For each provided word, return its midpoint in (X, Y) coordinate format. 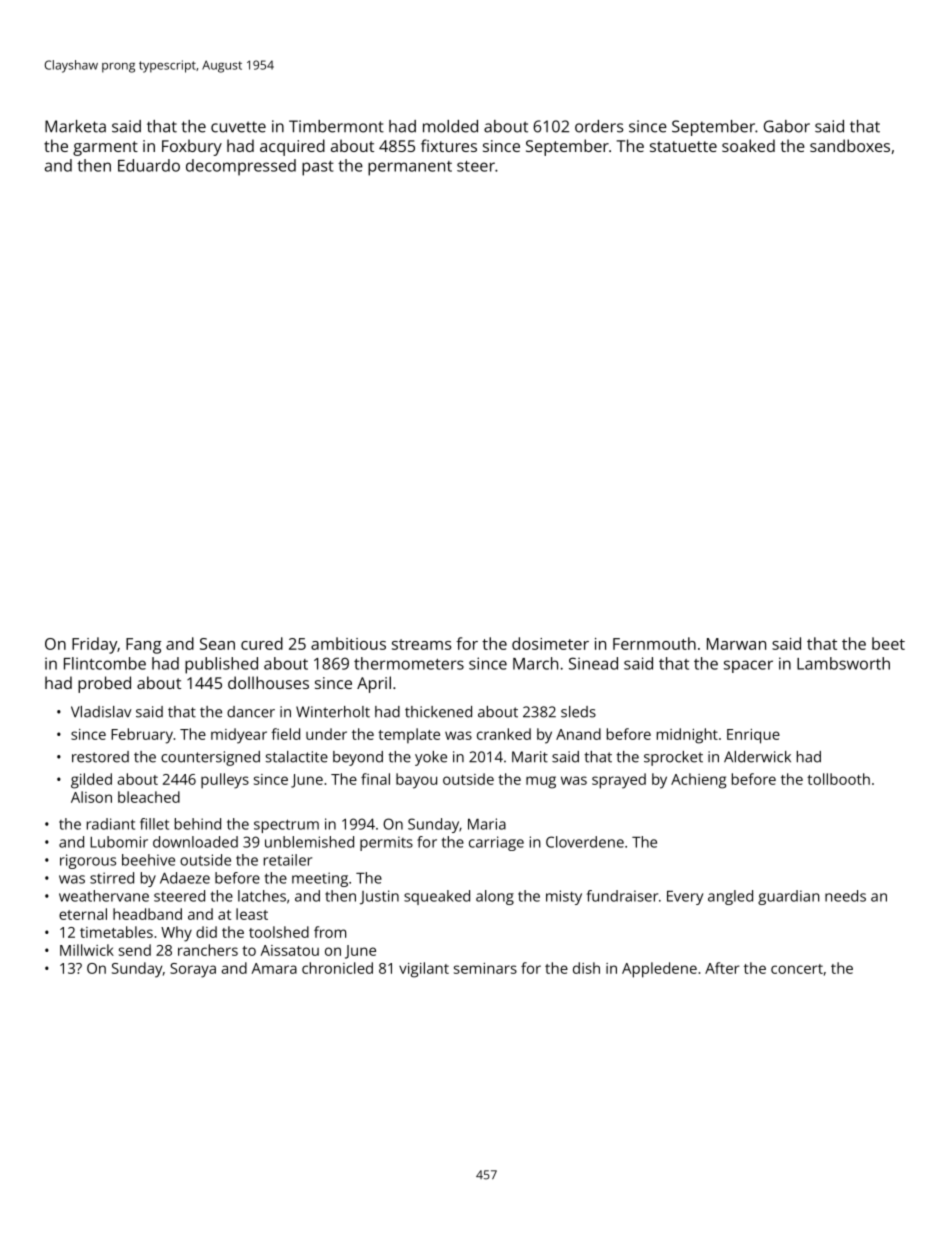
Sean (217, 644)
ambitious (348, 643)
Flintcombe (105, 663)
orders (599, 126)
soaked (748, 145)
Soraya (193, 970)
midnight (687, 736)
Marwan (736, 644)
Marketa (75, 126)
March (535, 663)
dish (586, 968)
